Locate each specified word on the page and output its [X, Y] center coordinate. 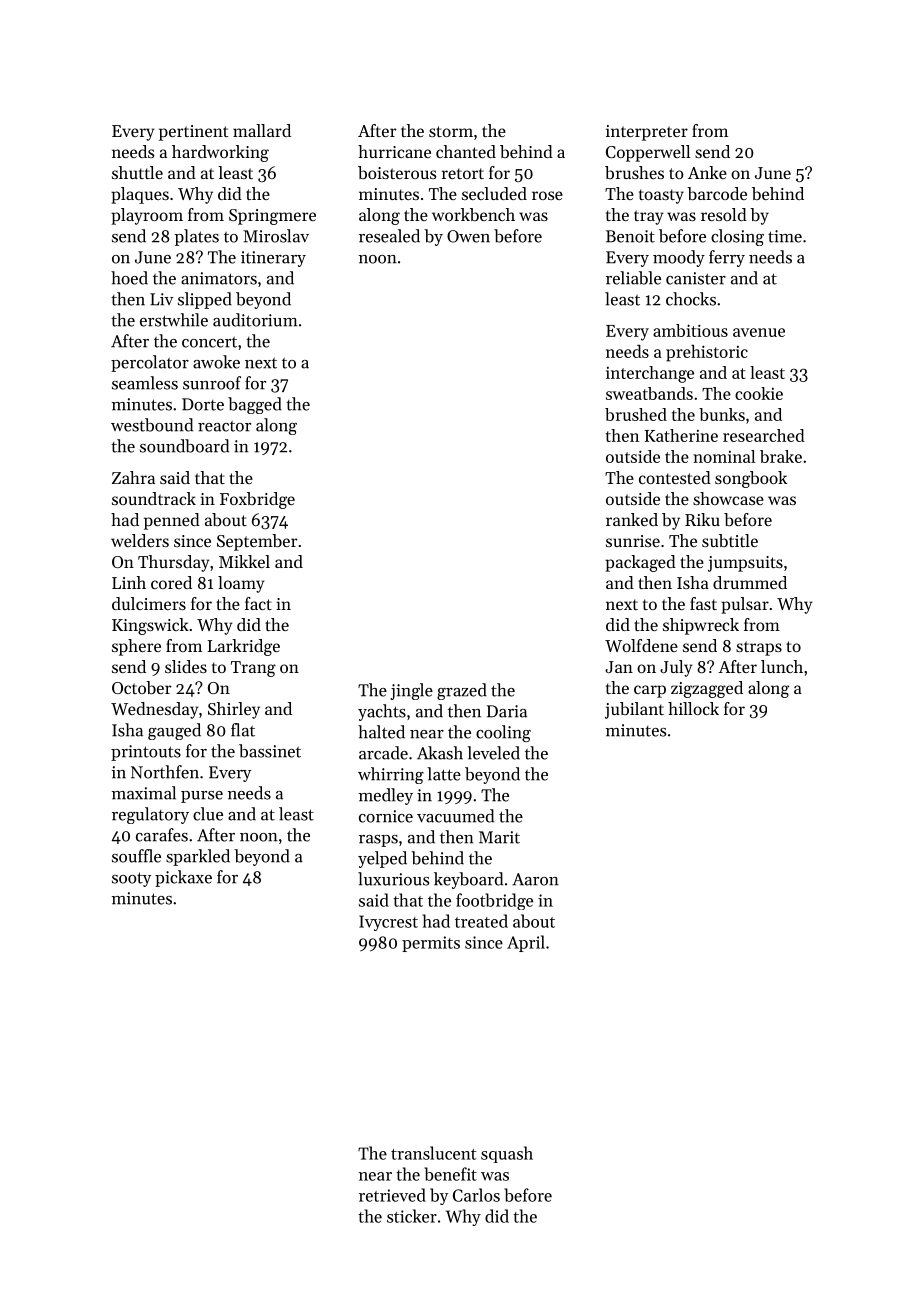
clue [208, 814]
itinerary [273, 259]
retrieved [392, 1195]
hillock [693, 708]
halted [381, 732]
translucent [433, 1153]
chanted [466, 151]
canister [696, 278]
